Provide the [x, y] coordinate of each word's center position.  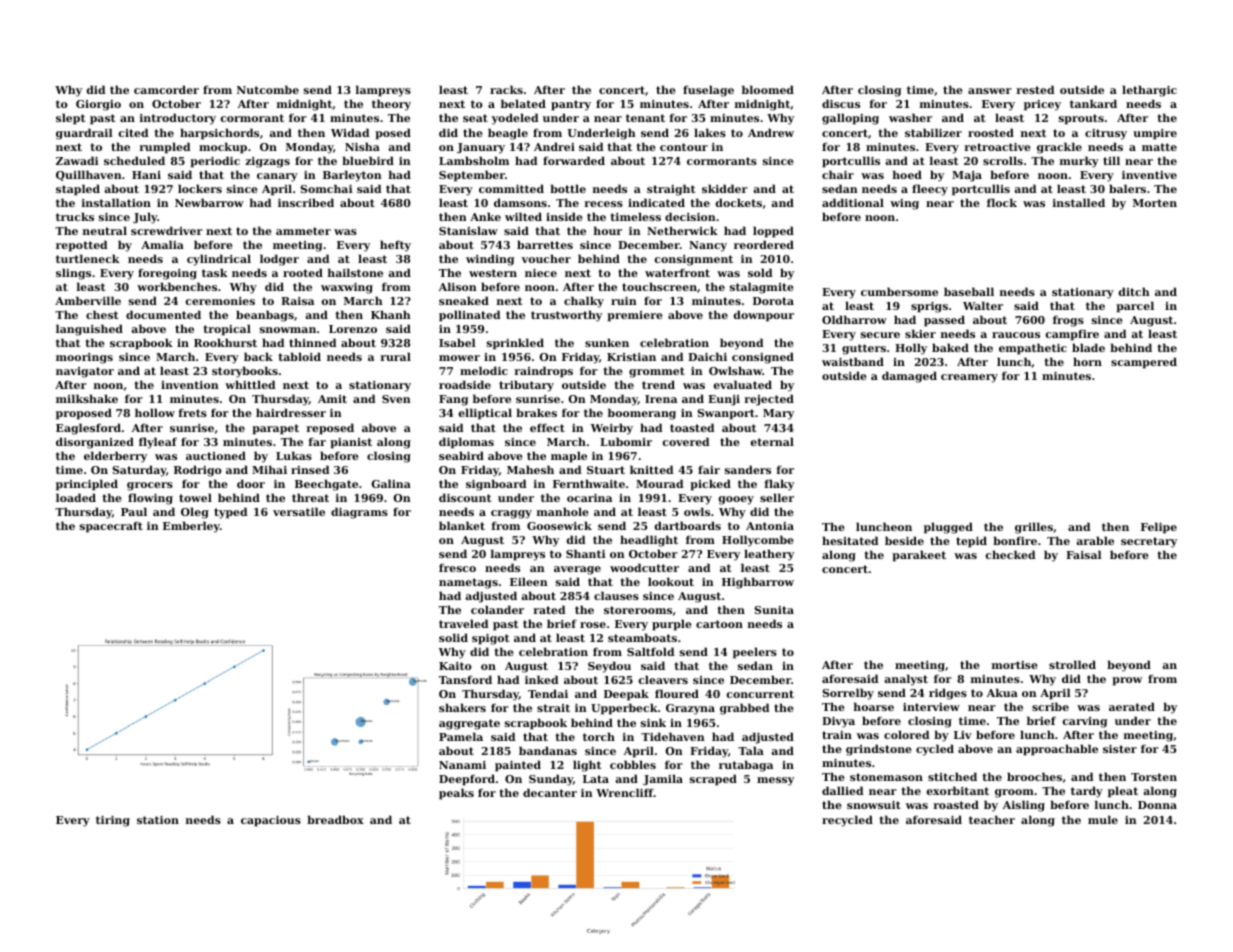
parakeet [919, 556]
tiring [113, 821]
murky [1079, 162]
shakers [462, 707]
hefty [395, 246]
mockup [223, 148]
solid [453, 637]
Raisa [297, 301]
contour [684, 147]
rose [593, 625]
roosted [991, 132]
